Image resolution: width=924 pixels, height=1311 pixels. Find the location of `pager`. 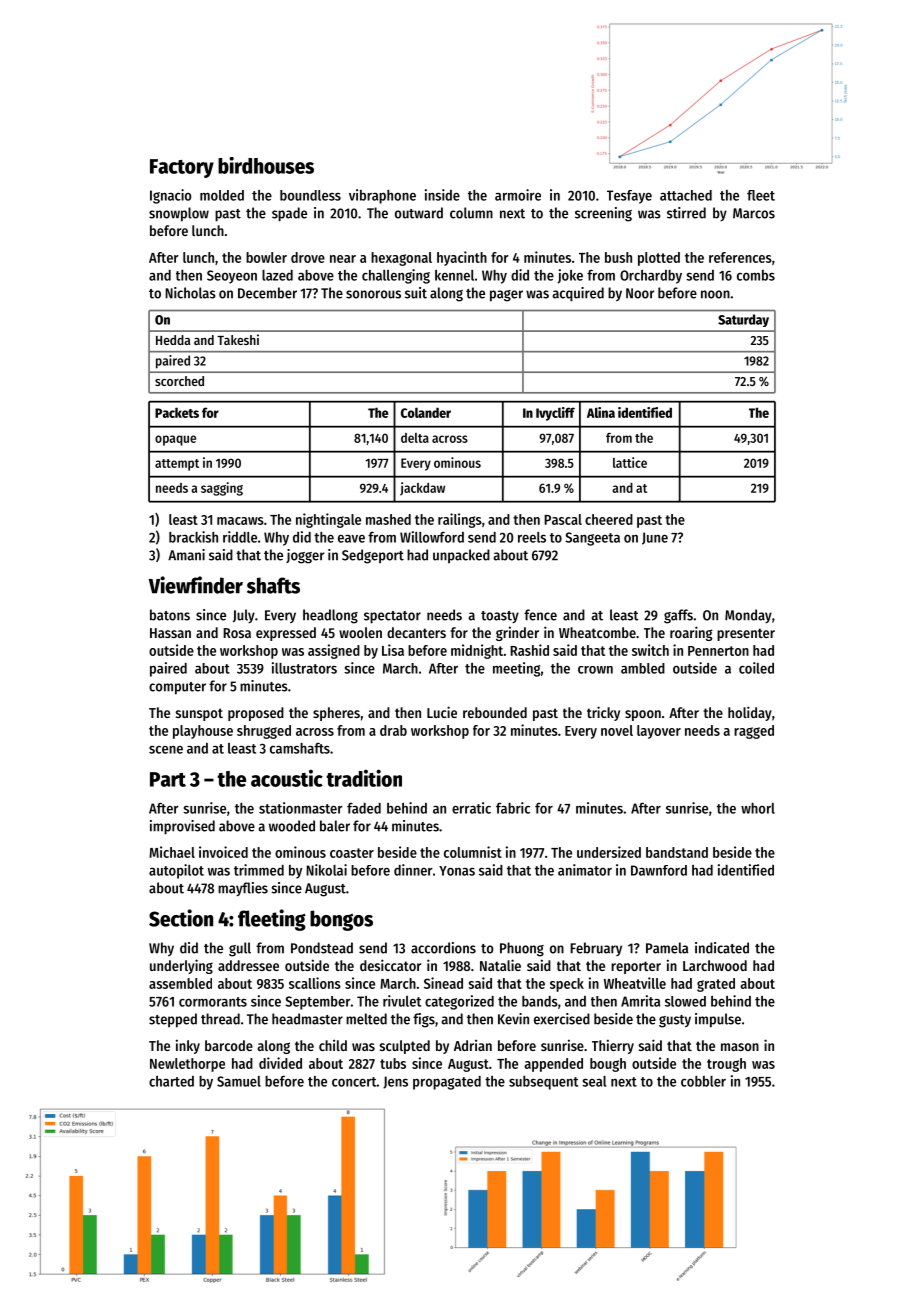

pager is located at coordinates (506, 296).
